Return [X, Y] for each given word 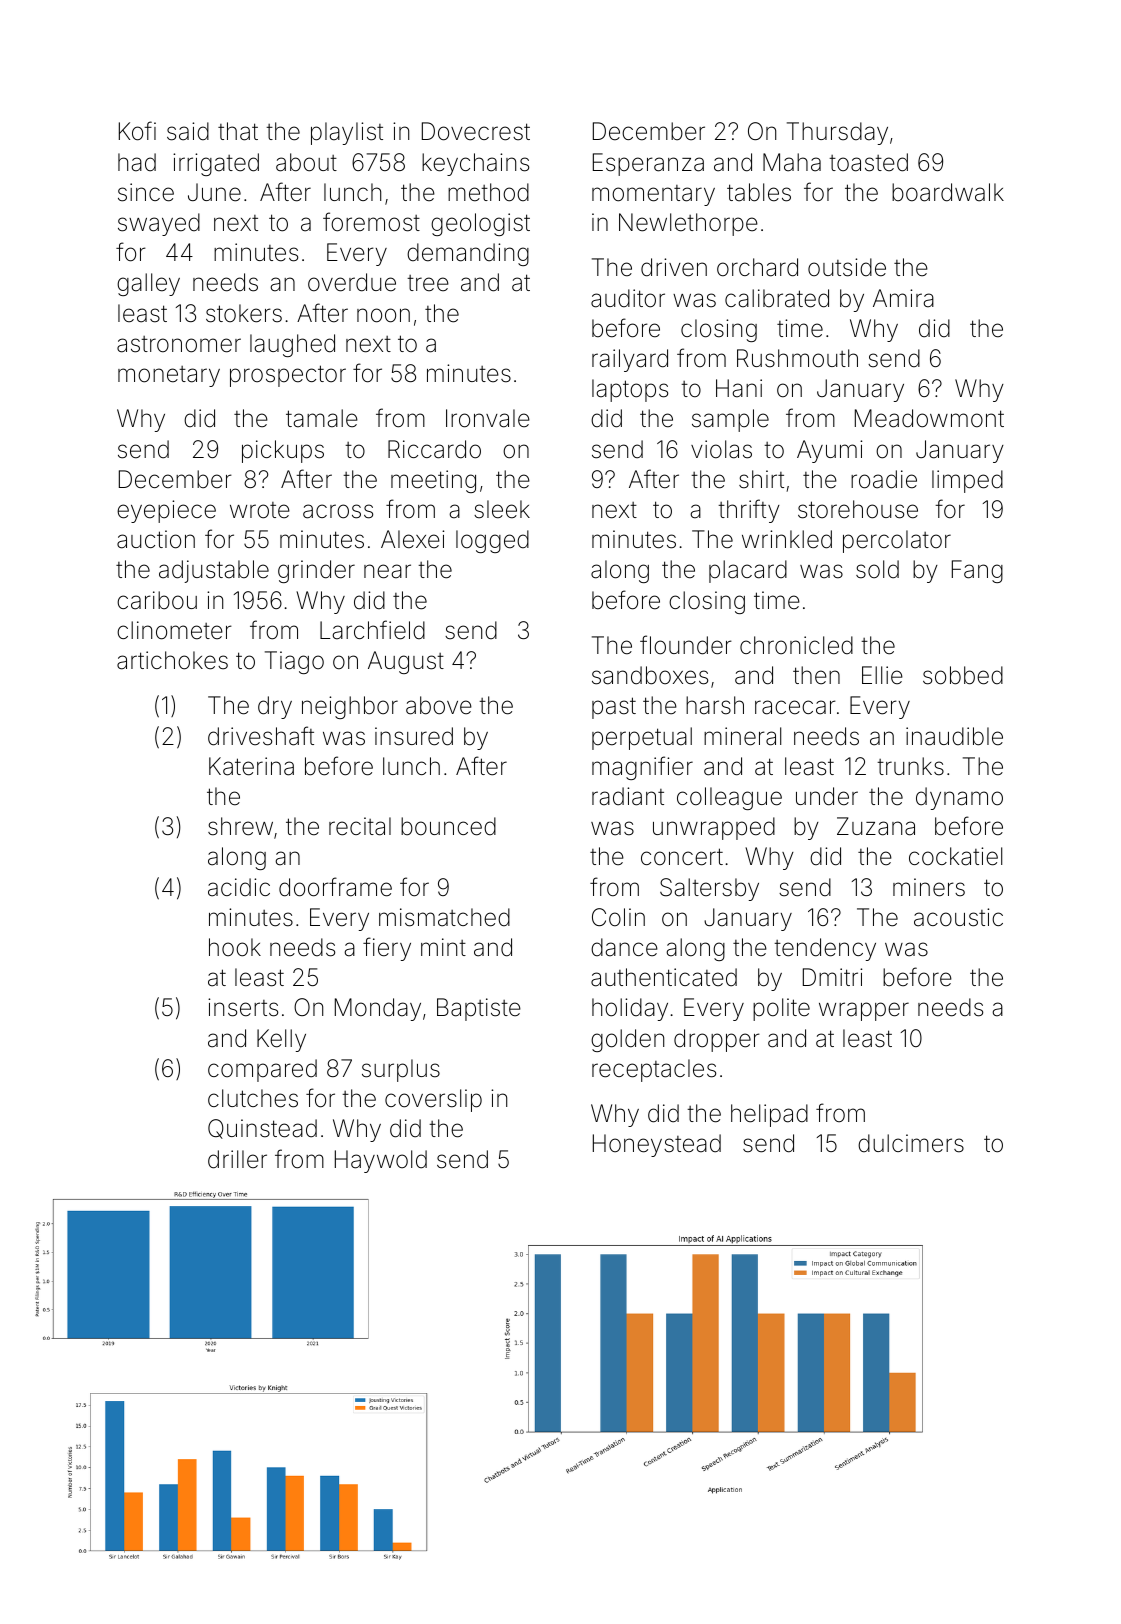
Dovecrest [476, 131]
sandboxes [650, 675]
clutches [253, 1098]
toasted [868, 162]
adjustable [214, 571]
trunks [910, 766]
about [306, 162]
